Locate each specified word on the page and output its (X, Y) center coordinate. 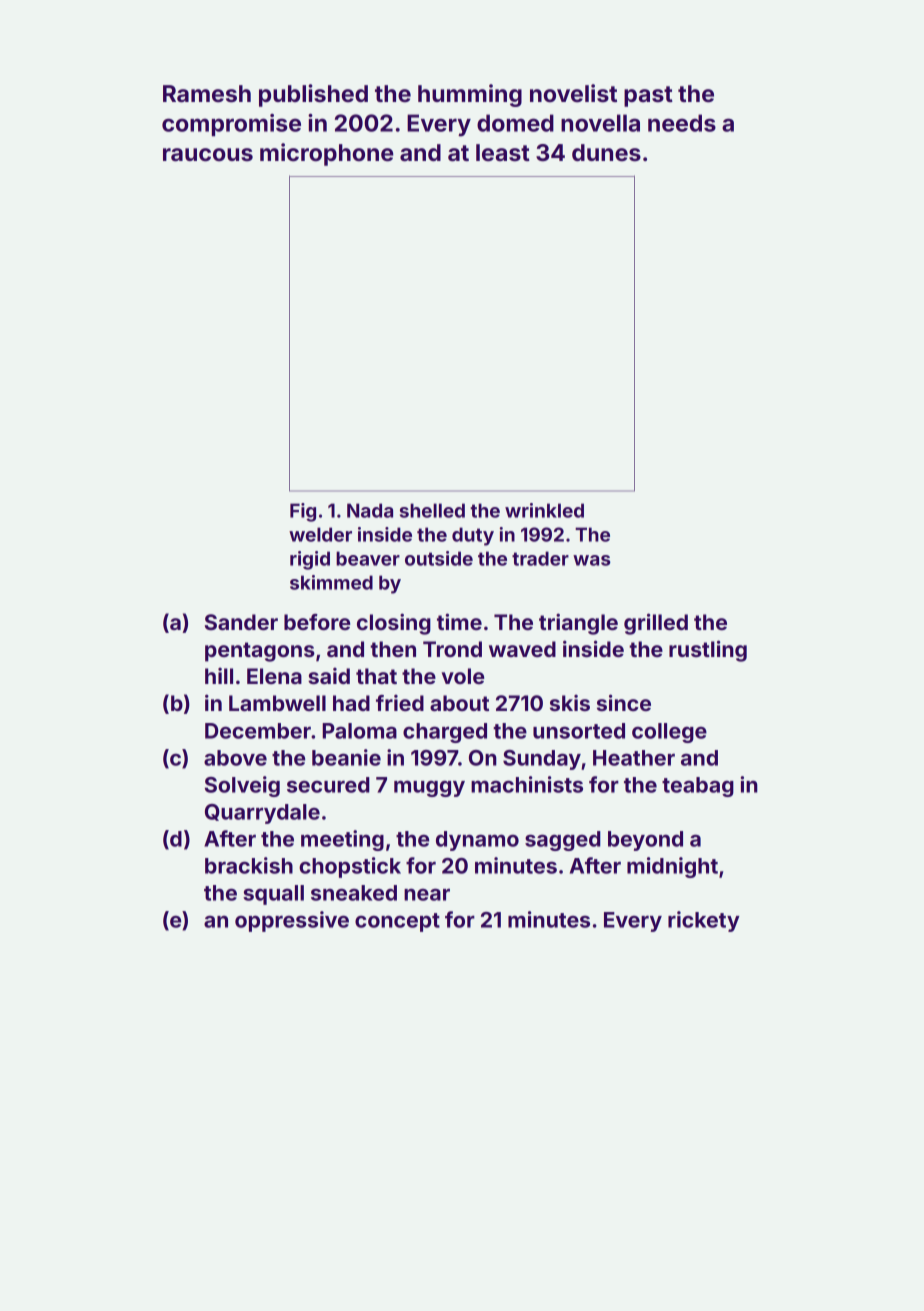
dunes (606, 153)
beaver (368, 558)
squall (273, 895)
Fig (303, 512)
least (503, 153)
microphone (327, 154)
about (459, 703)
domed (515, 123)
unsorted (579, 731)
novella (600, 123)
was (592, 560)
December (258, 731)
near (427, 894)
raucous (208, 155)
